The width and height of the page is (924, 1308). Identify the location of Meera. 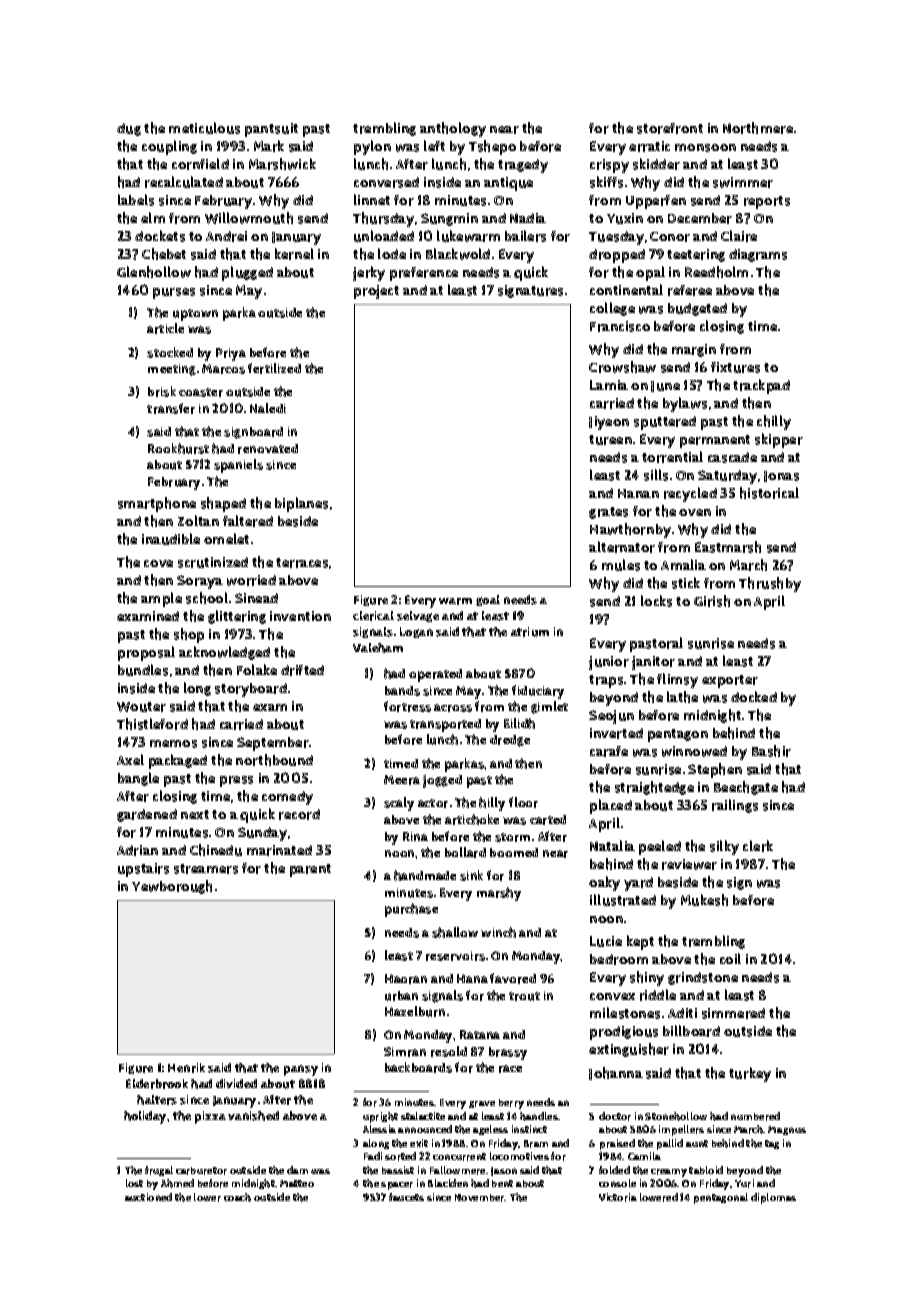
(402, 780).
